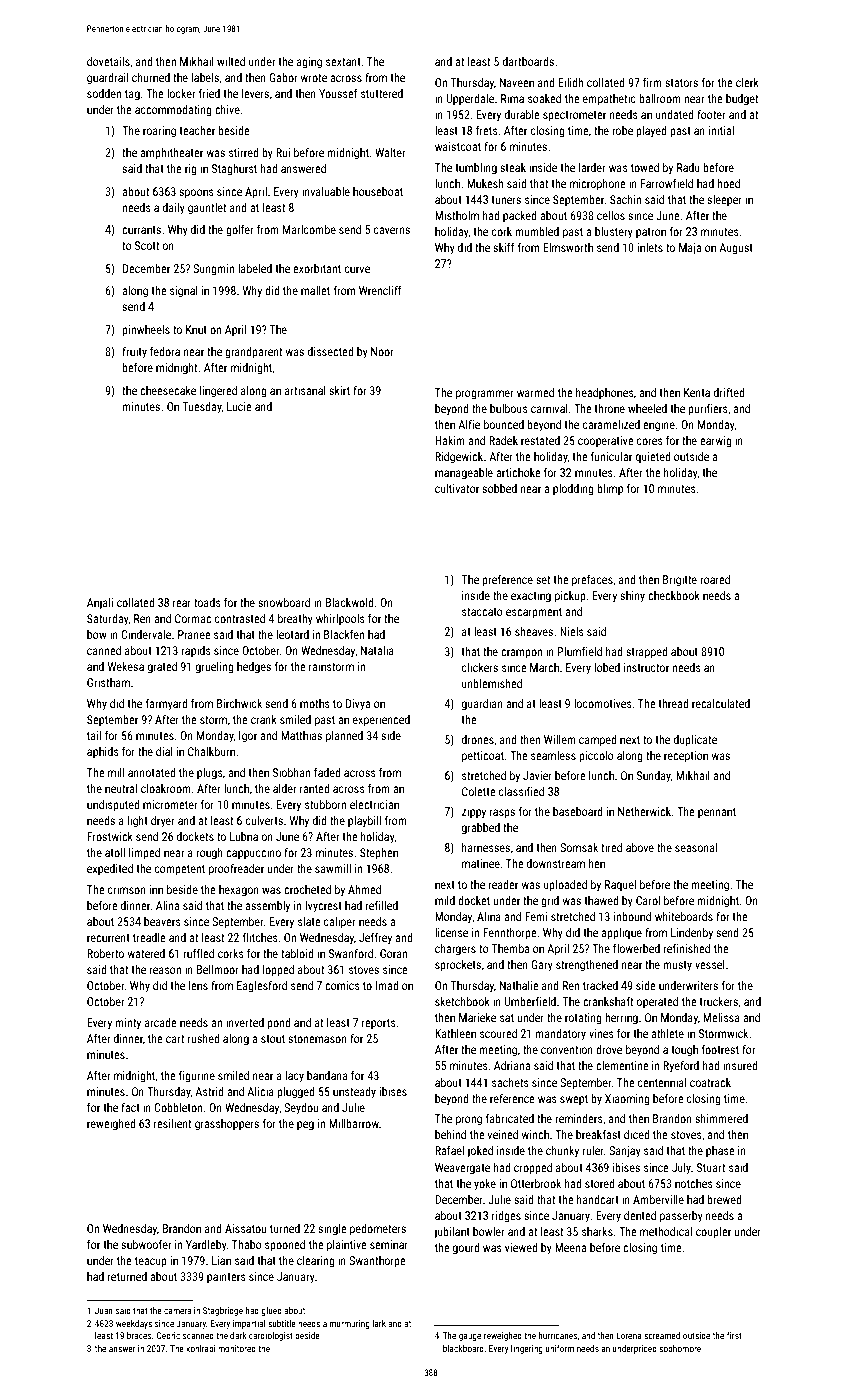 The image size is (849, 1400). I want to click on brewed, so click(724, 1199).
